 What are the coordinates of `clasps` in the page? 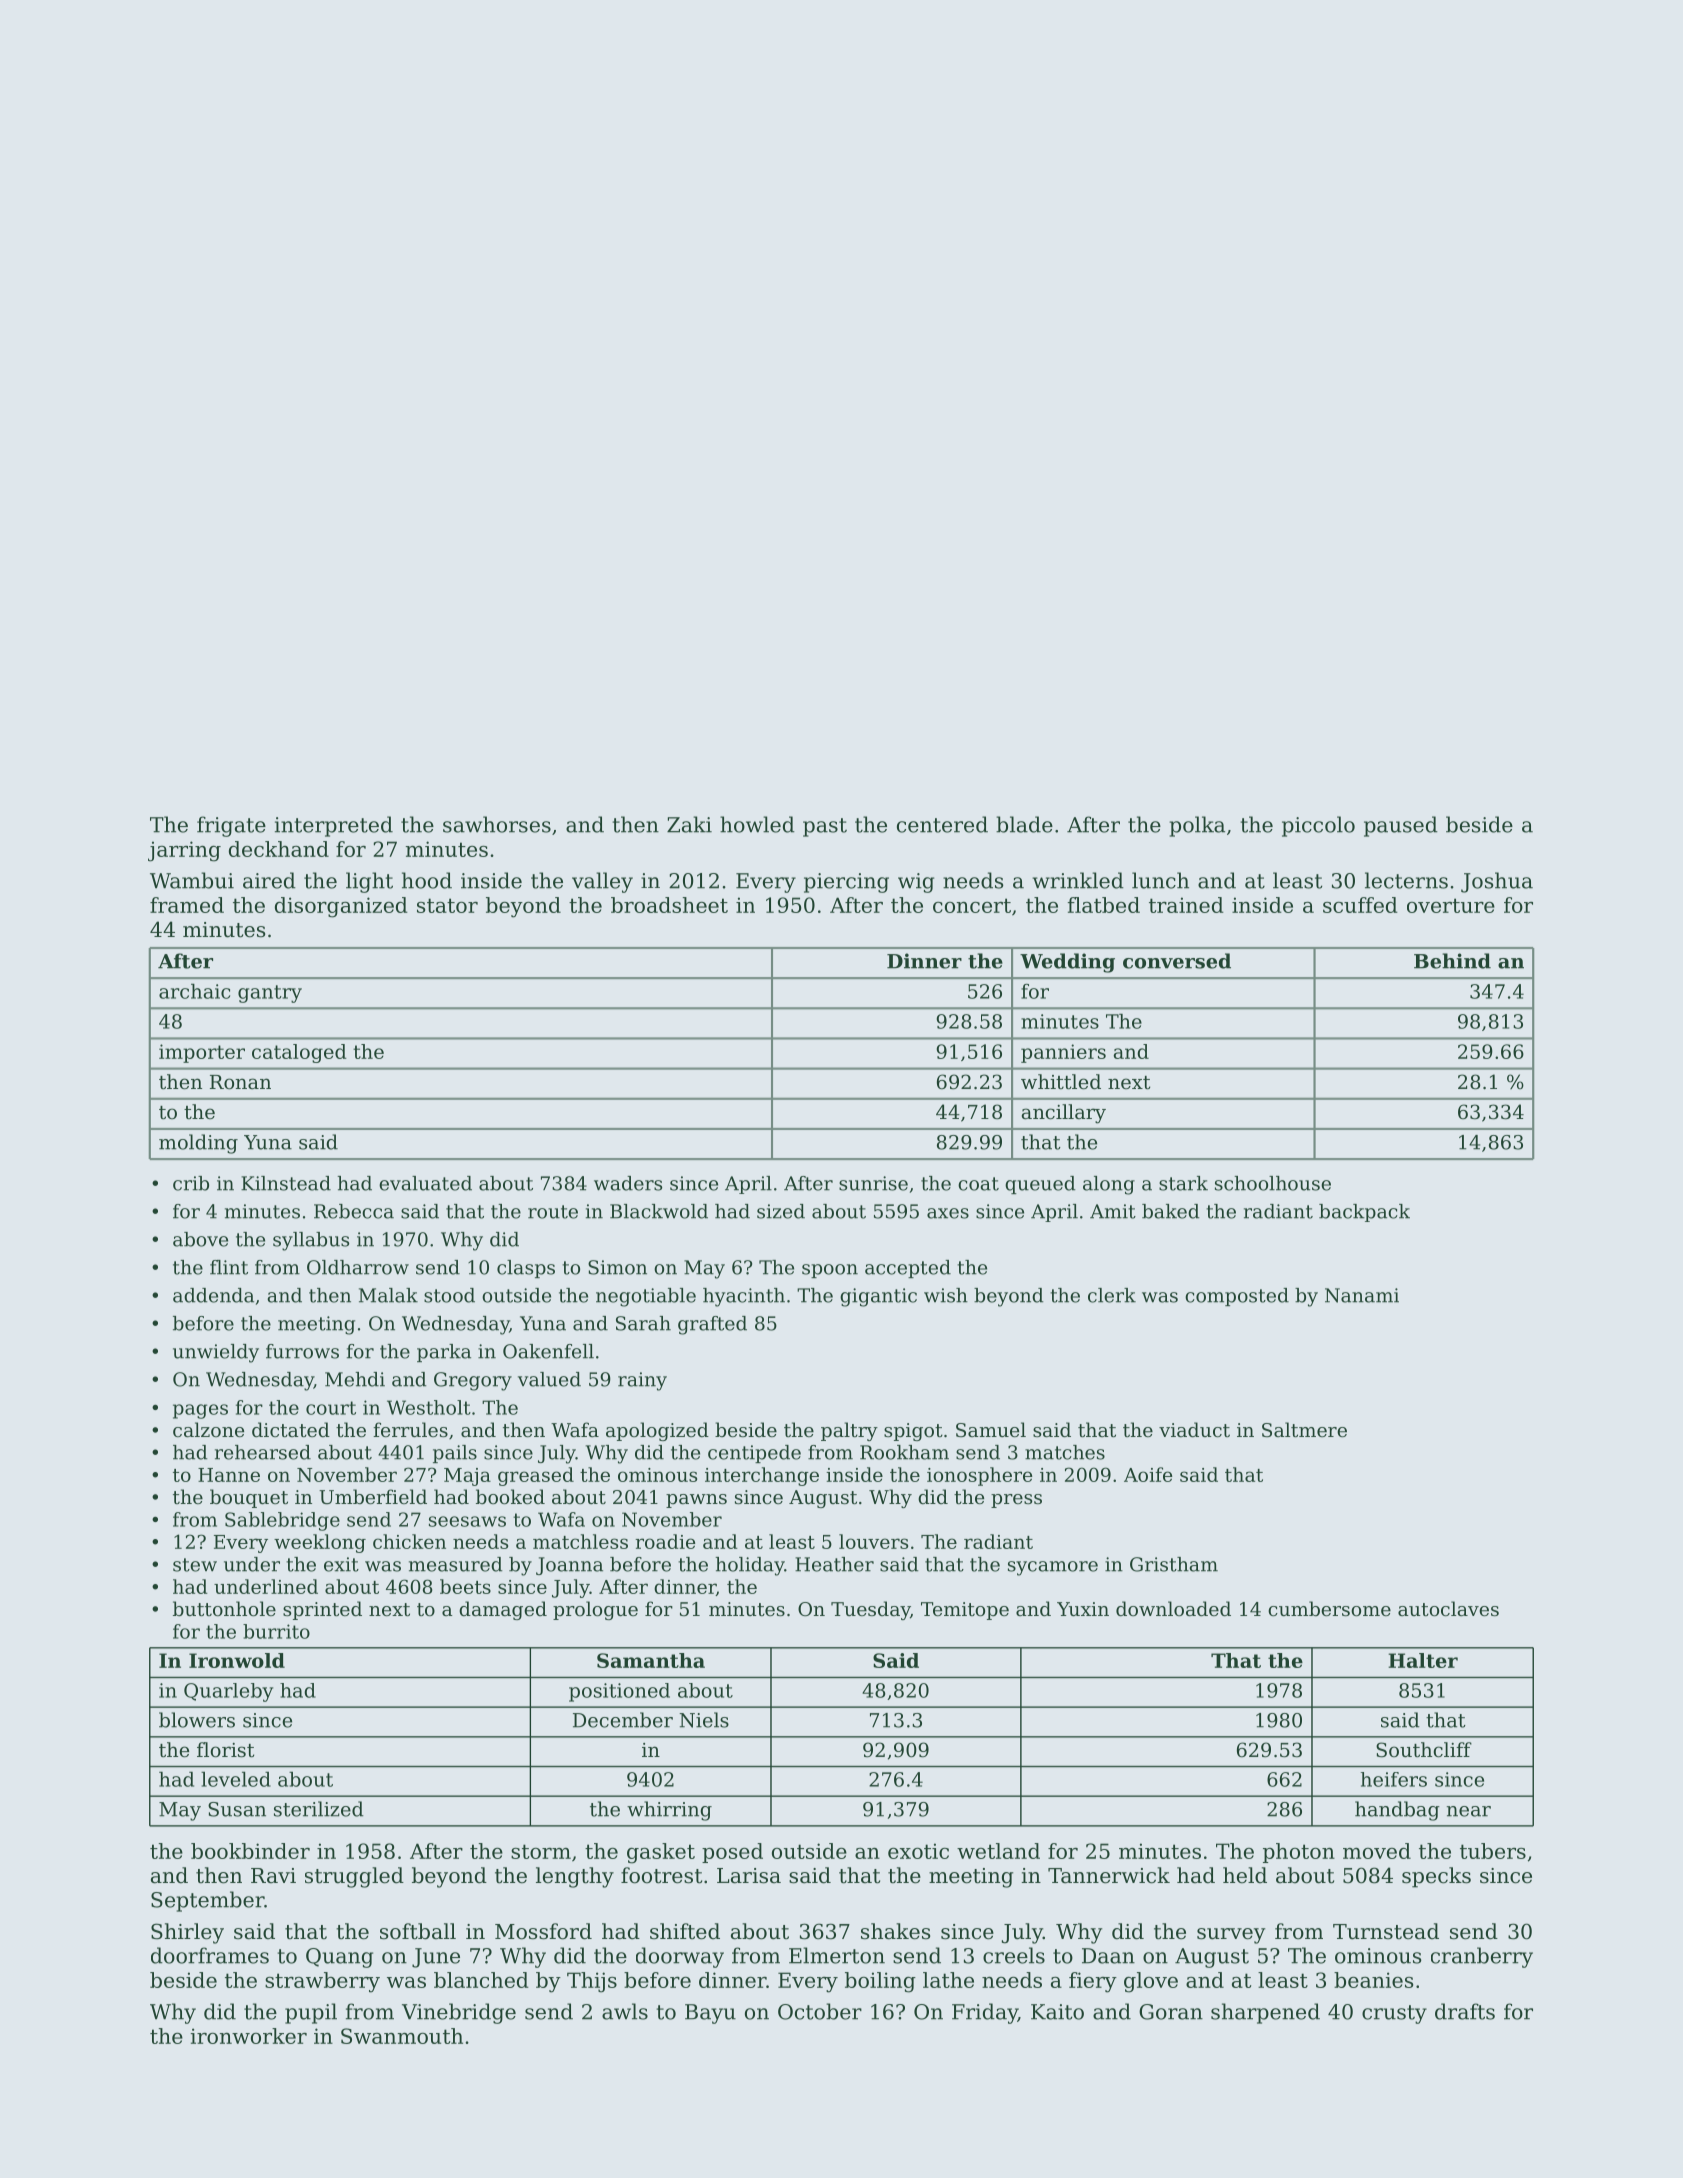 It's located at (526, 1269).
